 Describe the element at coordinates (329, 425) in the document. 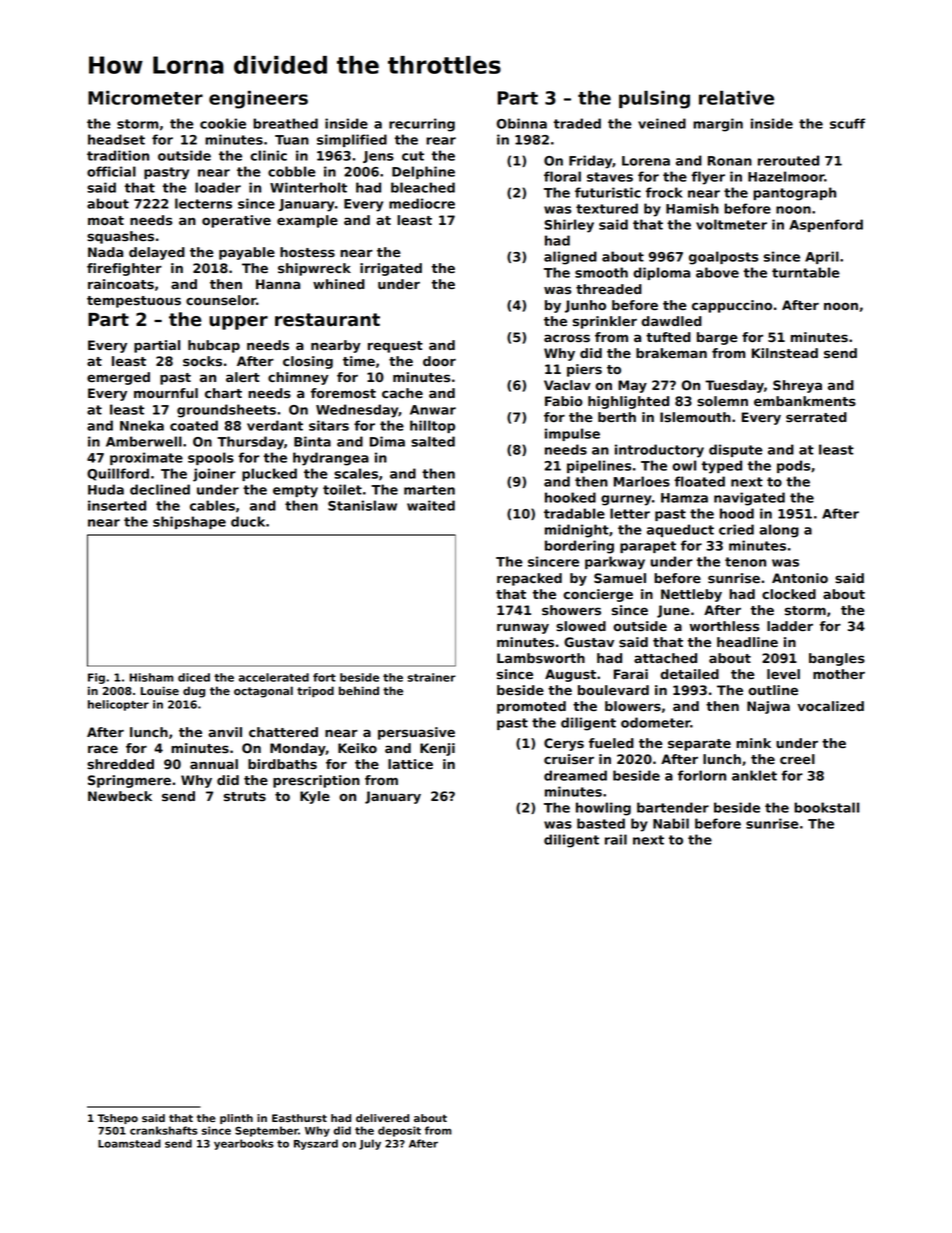

I see `sitars` at that location.
